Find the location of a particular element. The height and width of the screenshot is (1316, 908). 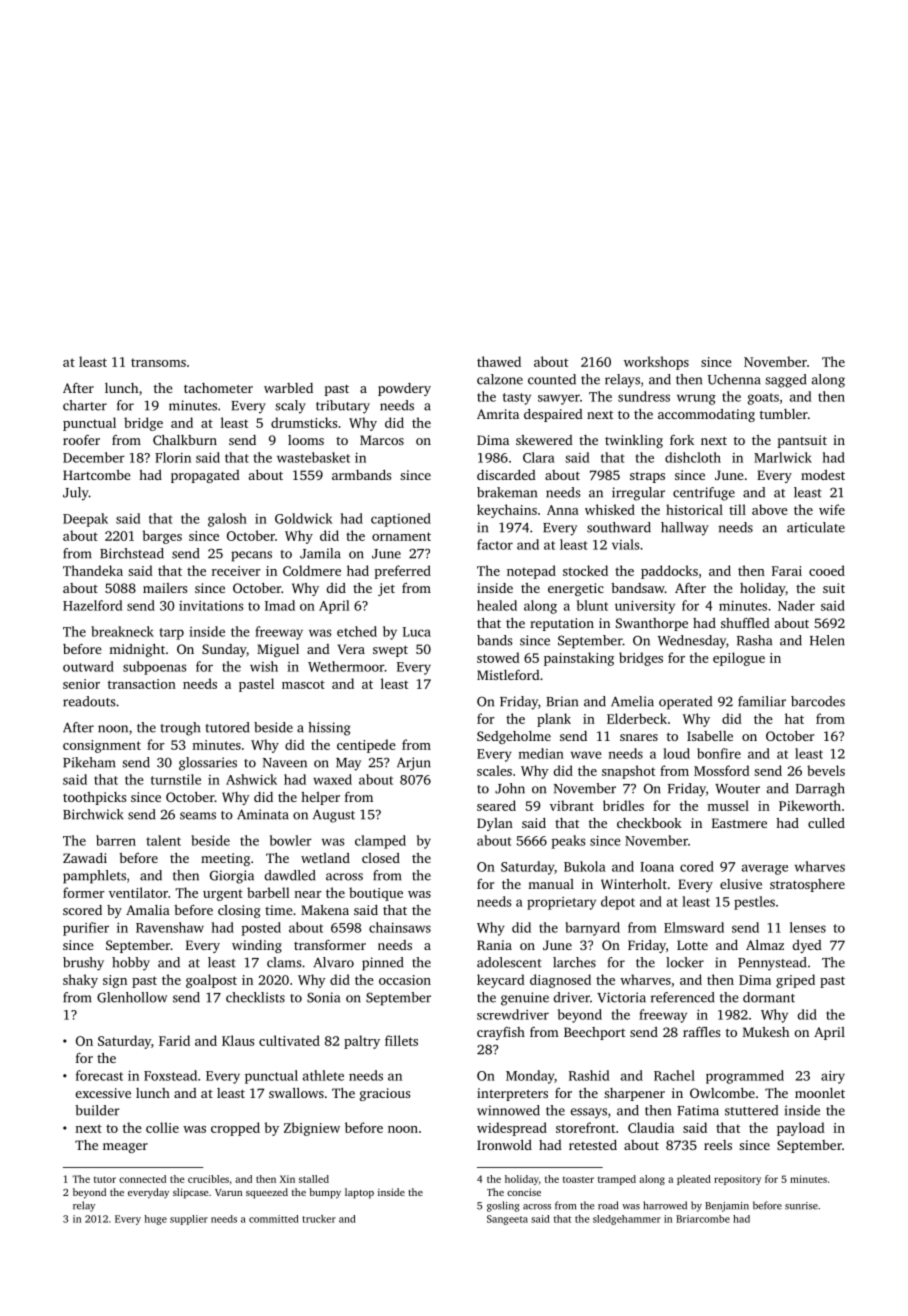

warbled is located at coordinates (288, 388).
